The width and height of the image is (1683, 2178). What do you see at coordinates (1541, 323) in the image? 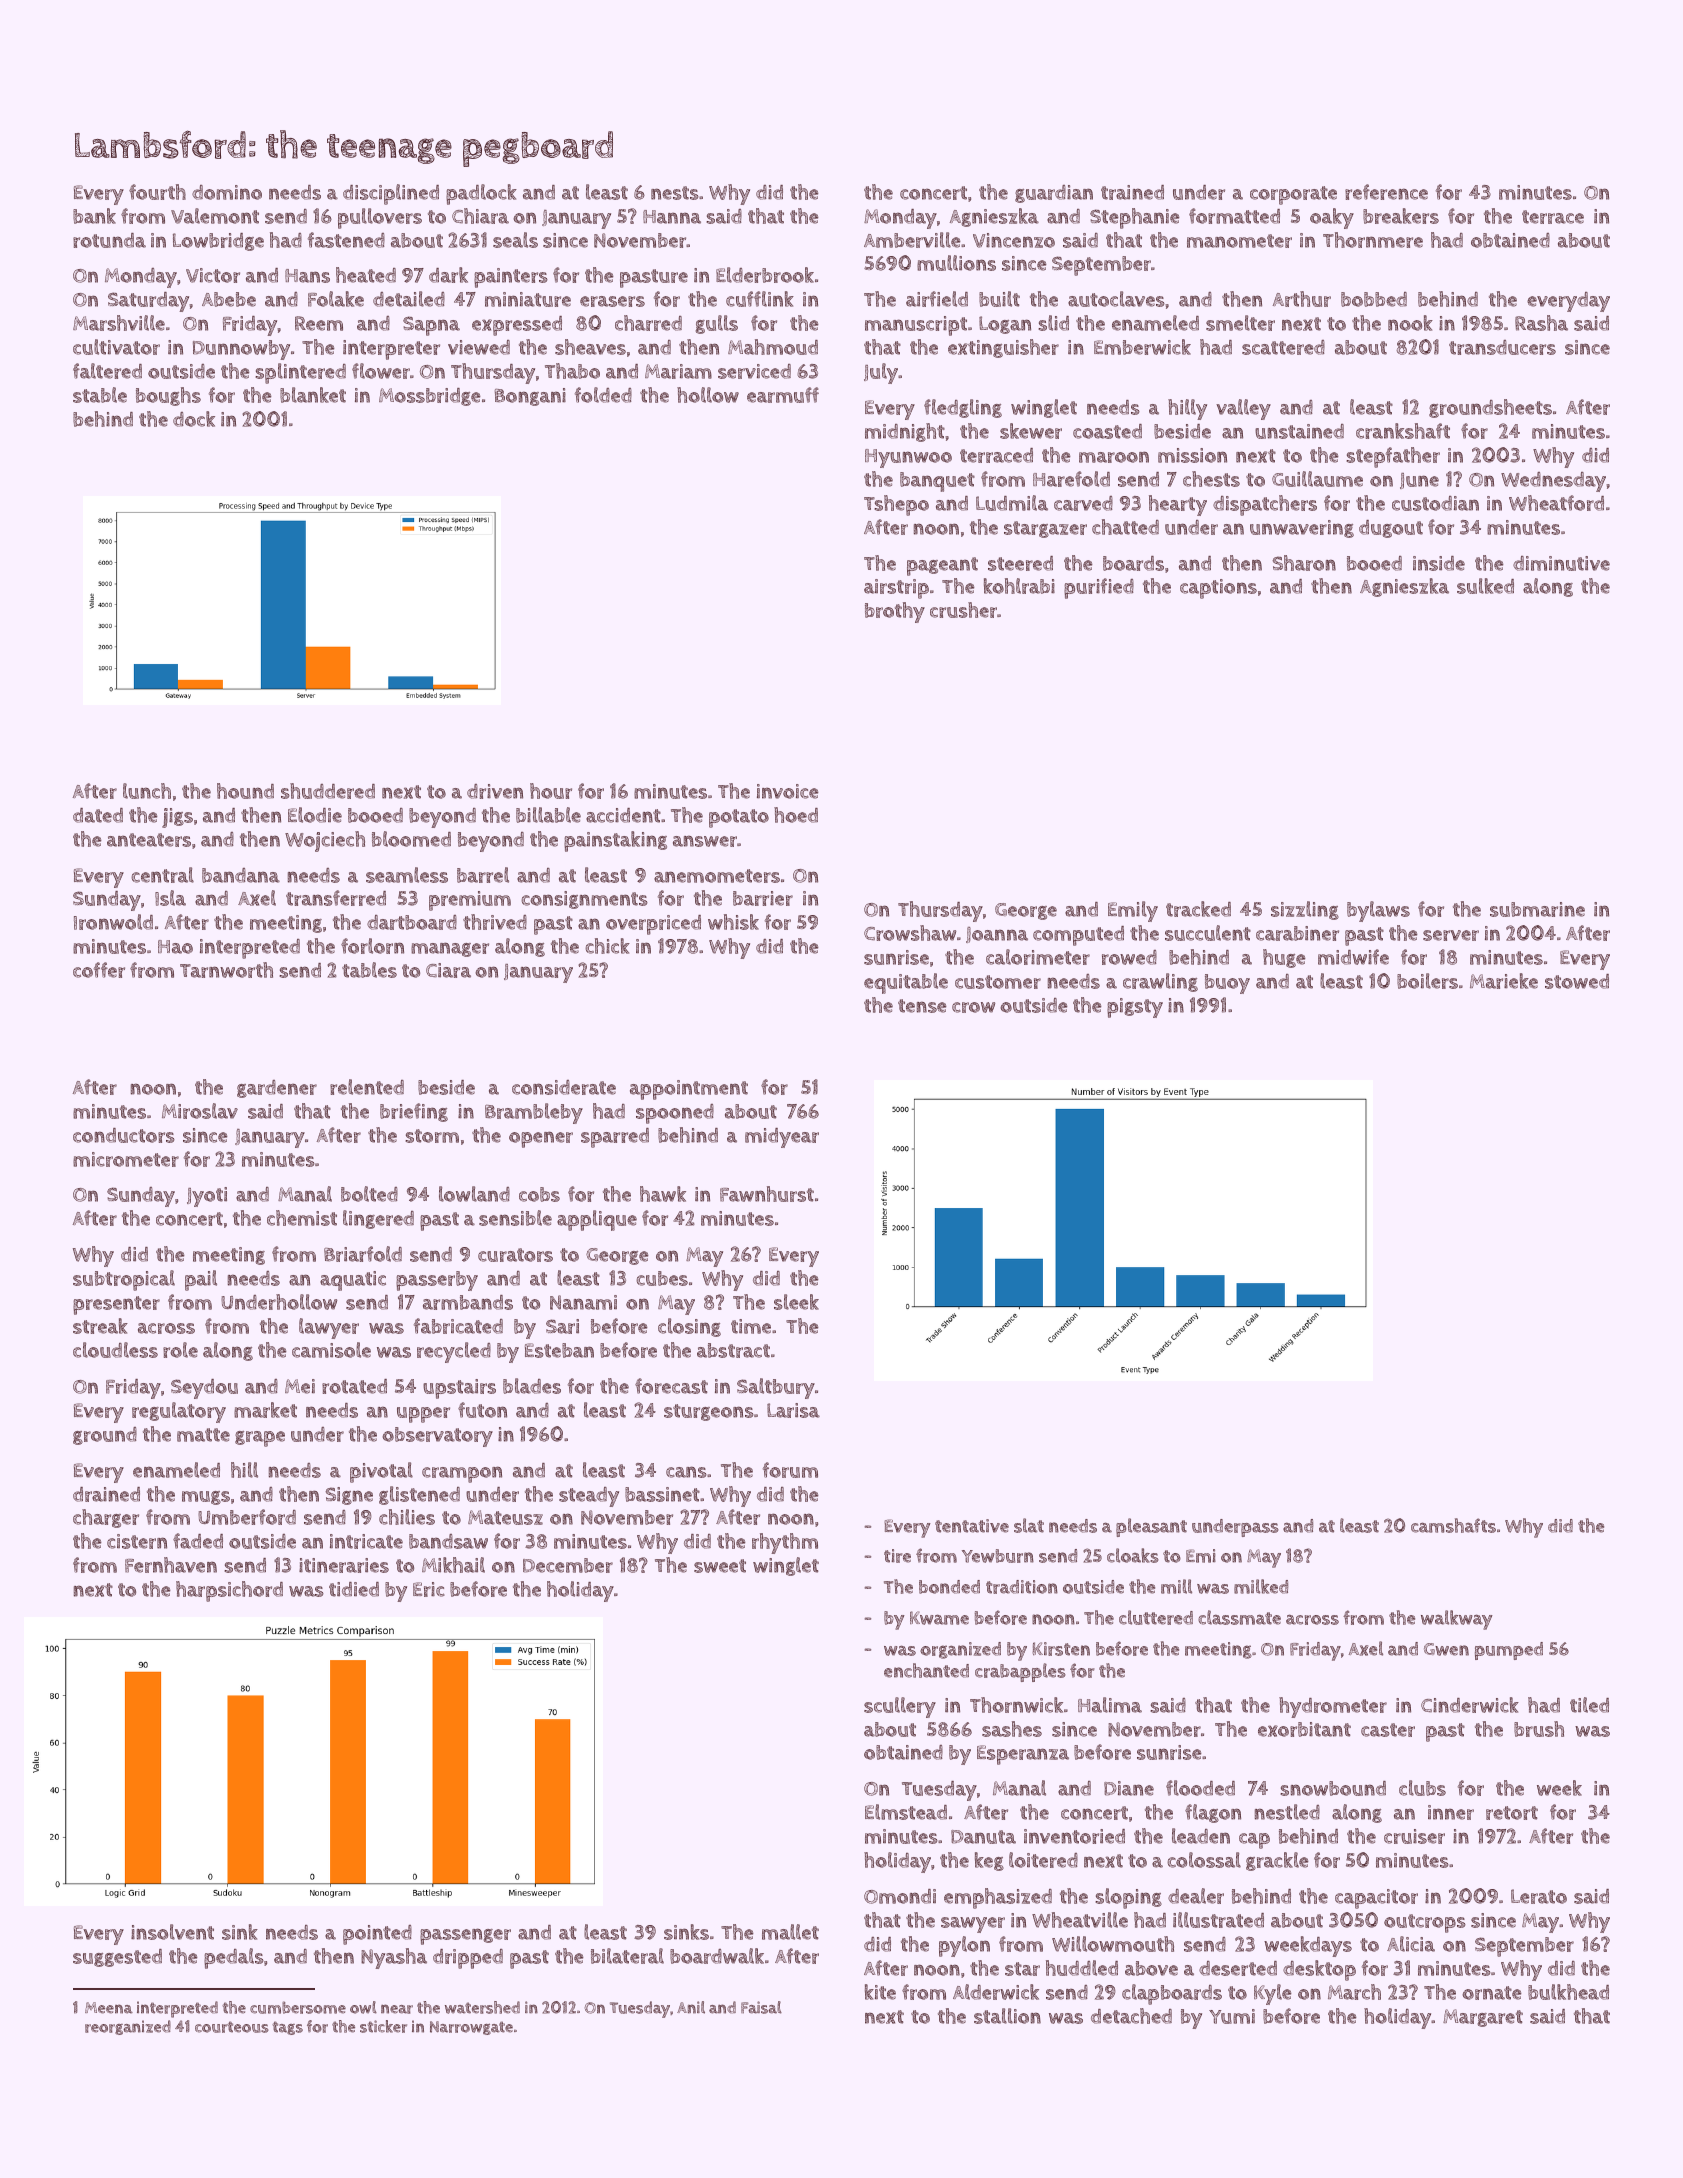
I see `Rasha` at bounding box center [1541, 323].
